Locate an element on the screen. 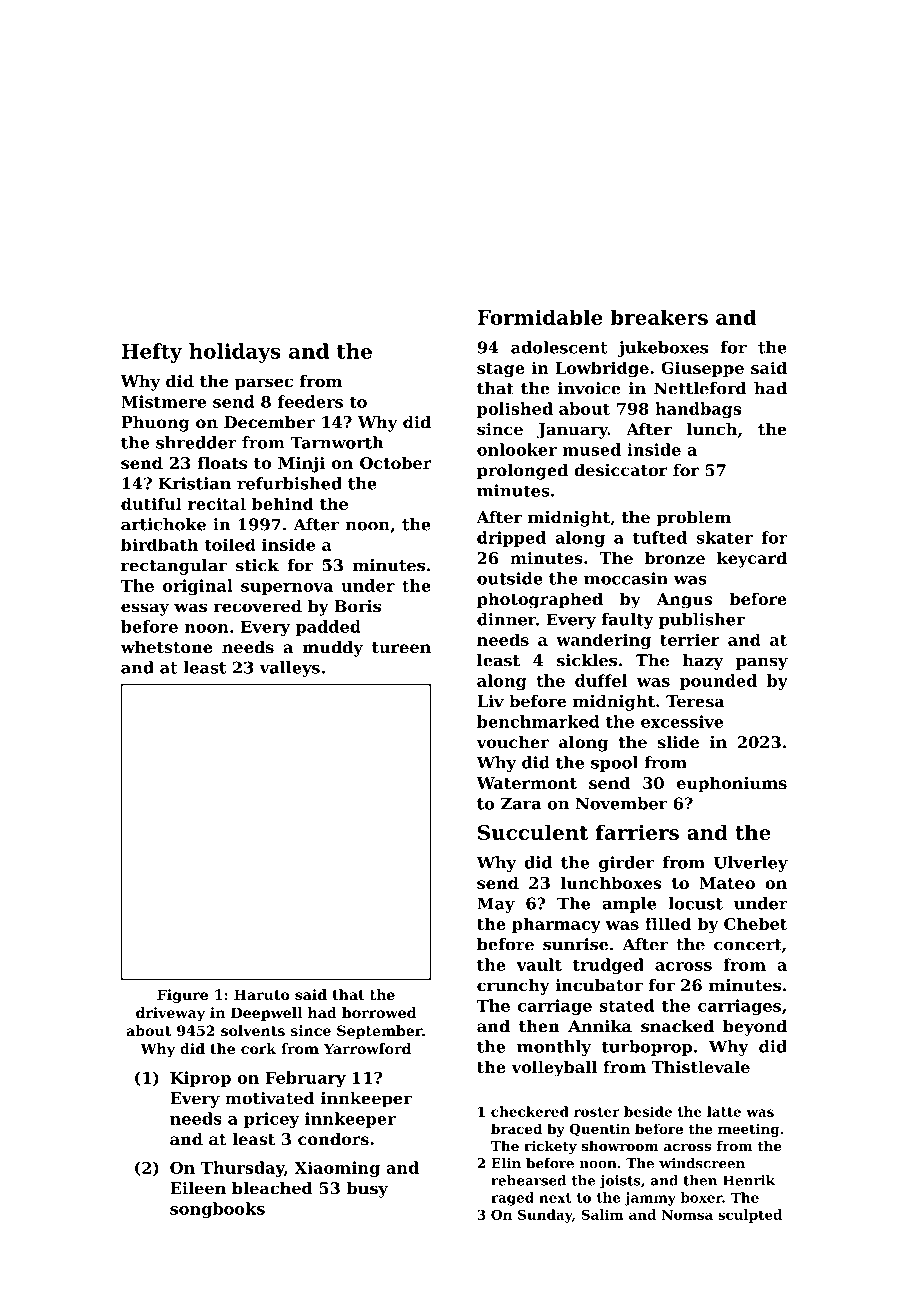 This screenshot has height=1316, width=908. benchmarked is located at coordinates (538, 721).
